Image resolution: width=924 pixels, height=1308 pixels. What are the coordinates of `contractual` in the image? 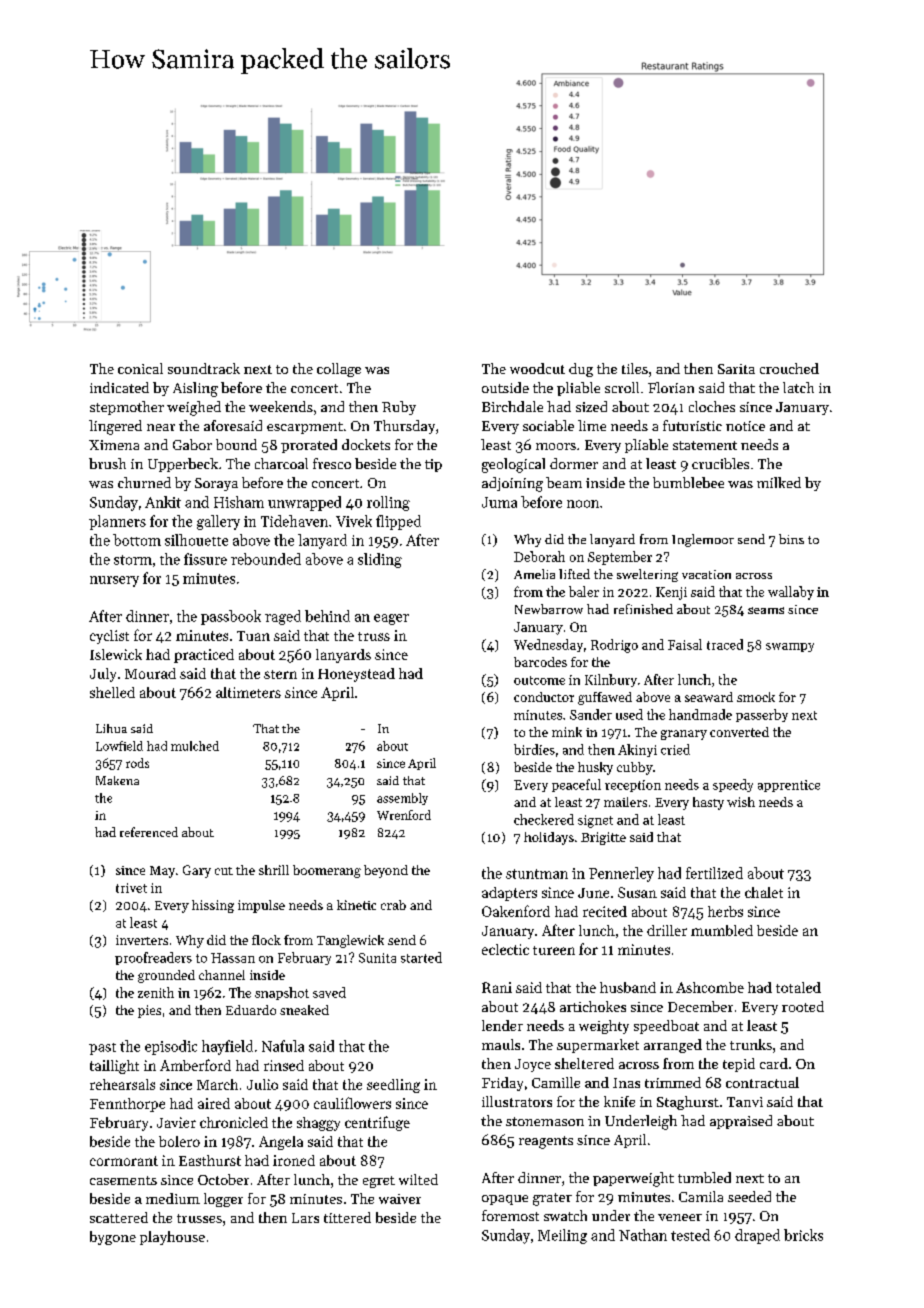 It's located at (762, 1082).
